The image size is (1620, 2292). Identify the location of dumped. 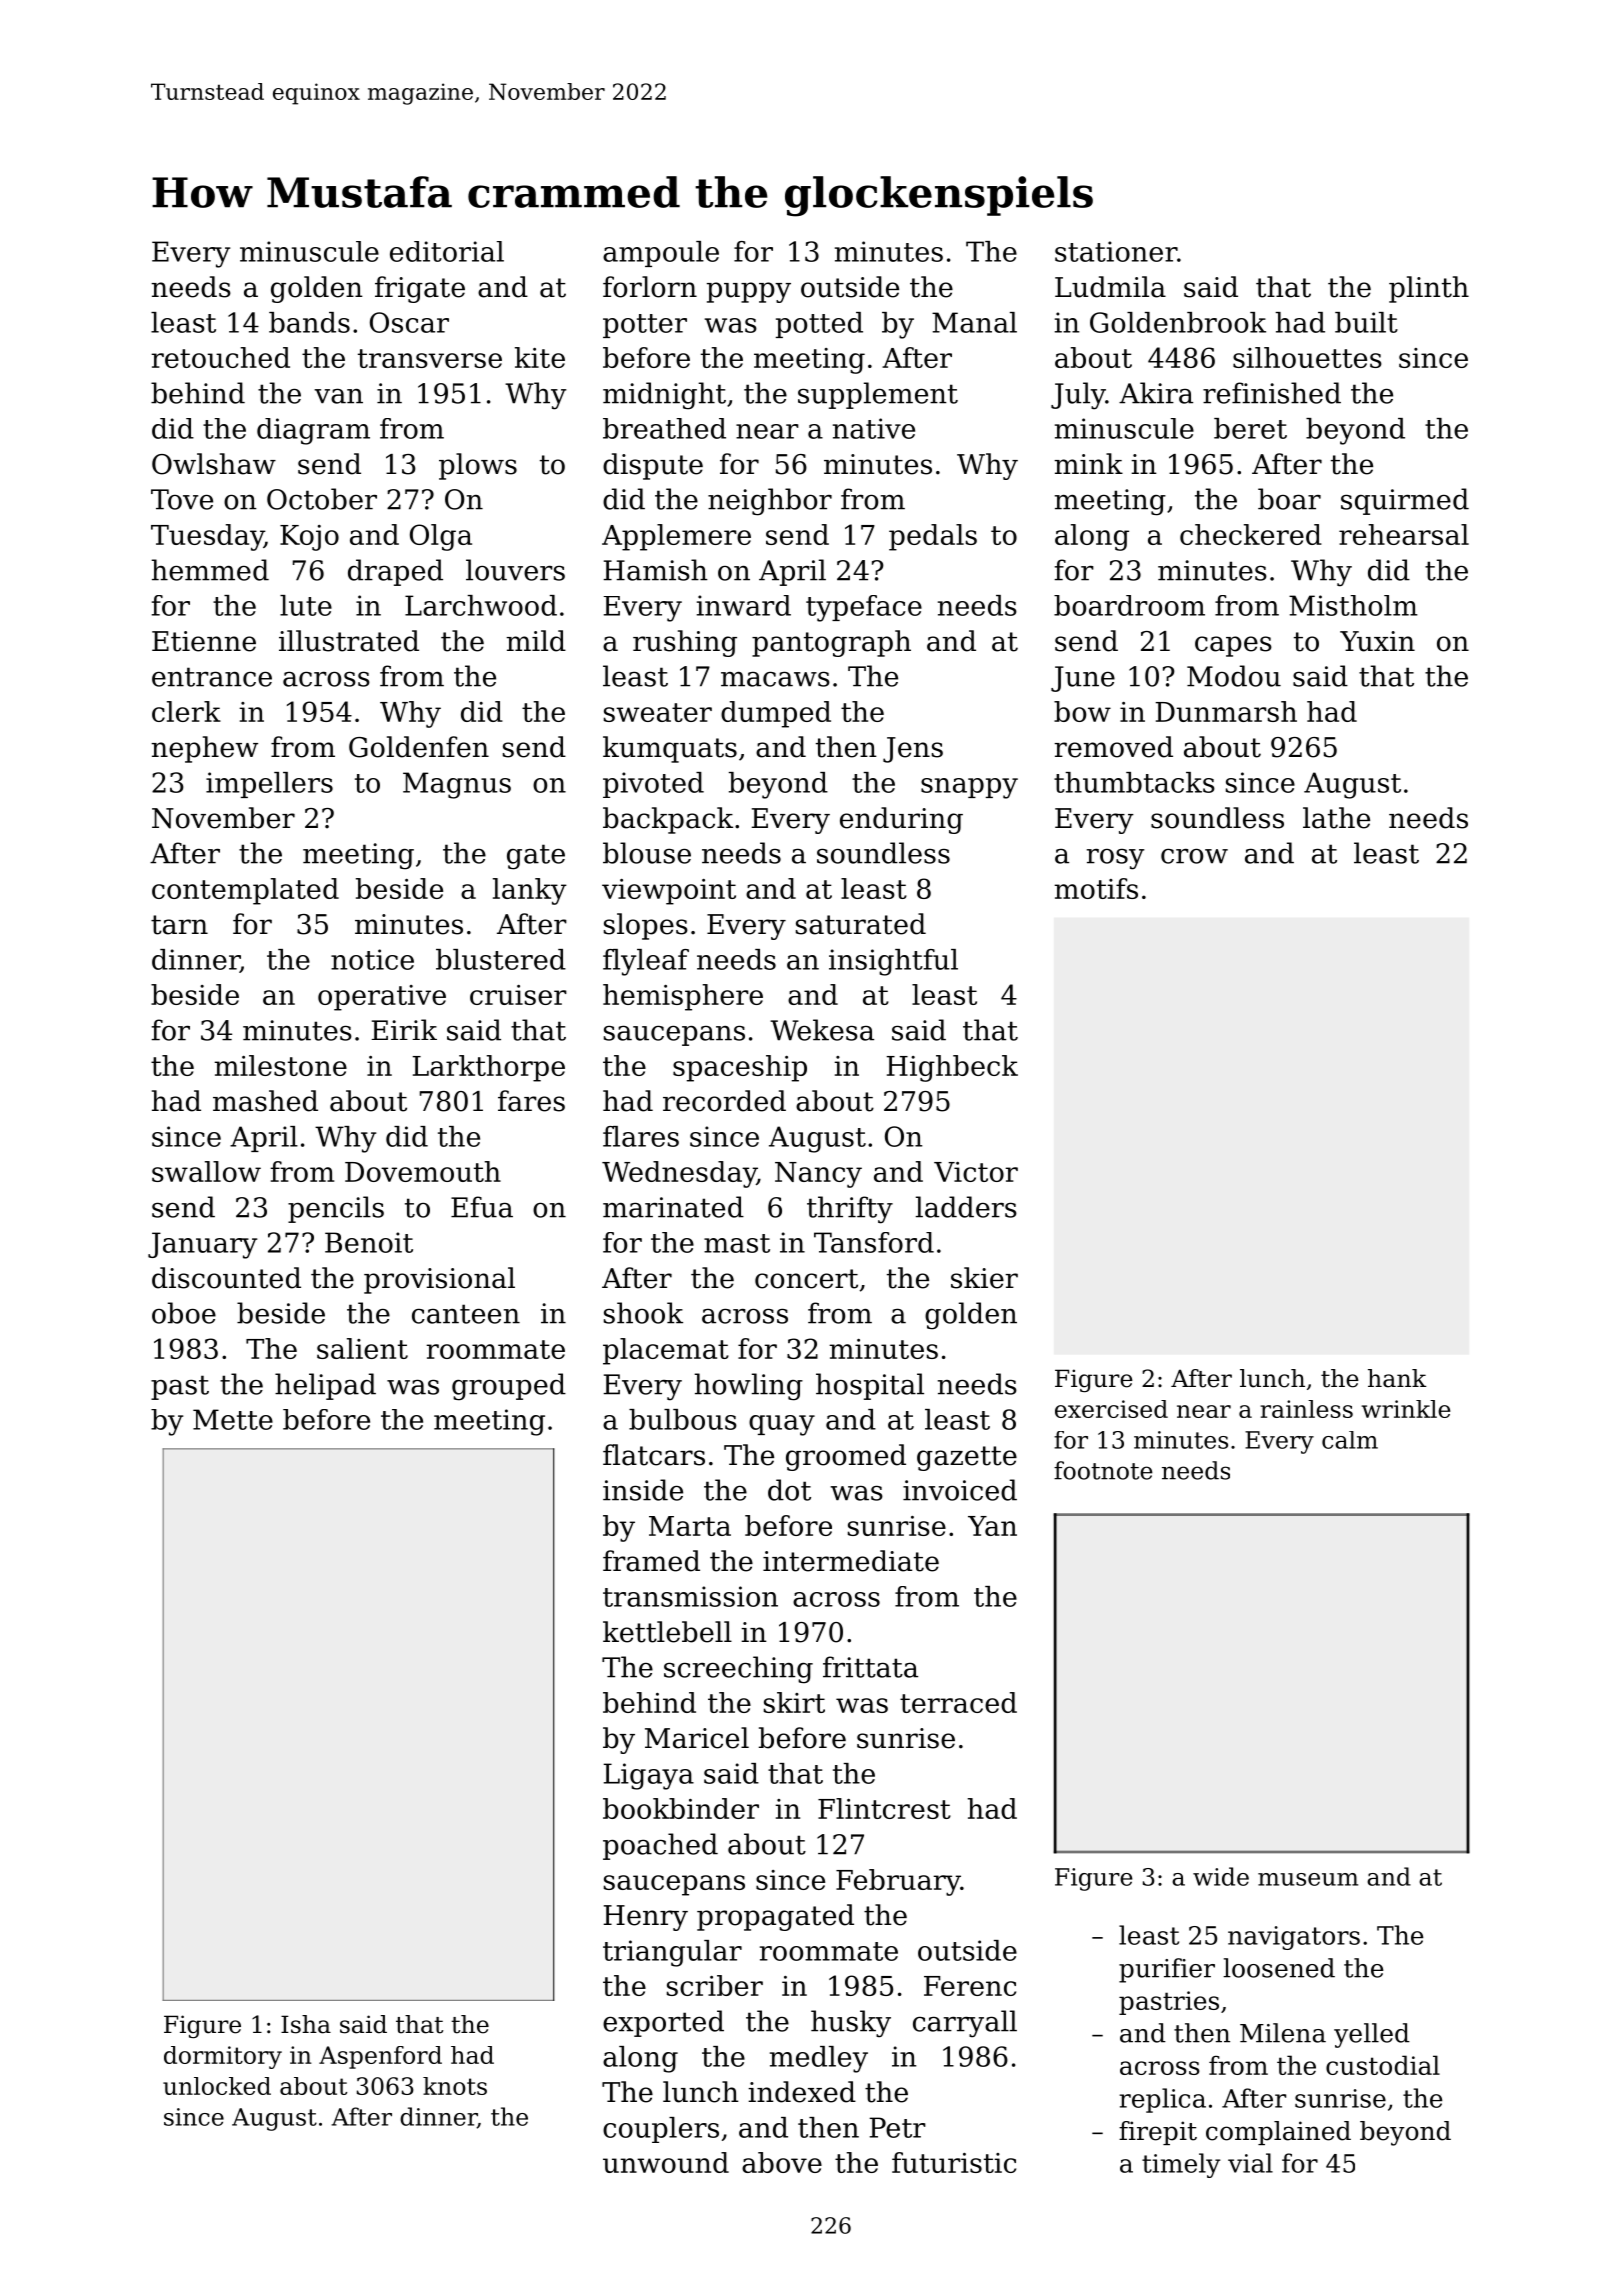
(776, 714).
